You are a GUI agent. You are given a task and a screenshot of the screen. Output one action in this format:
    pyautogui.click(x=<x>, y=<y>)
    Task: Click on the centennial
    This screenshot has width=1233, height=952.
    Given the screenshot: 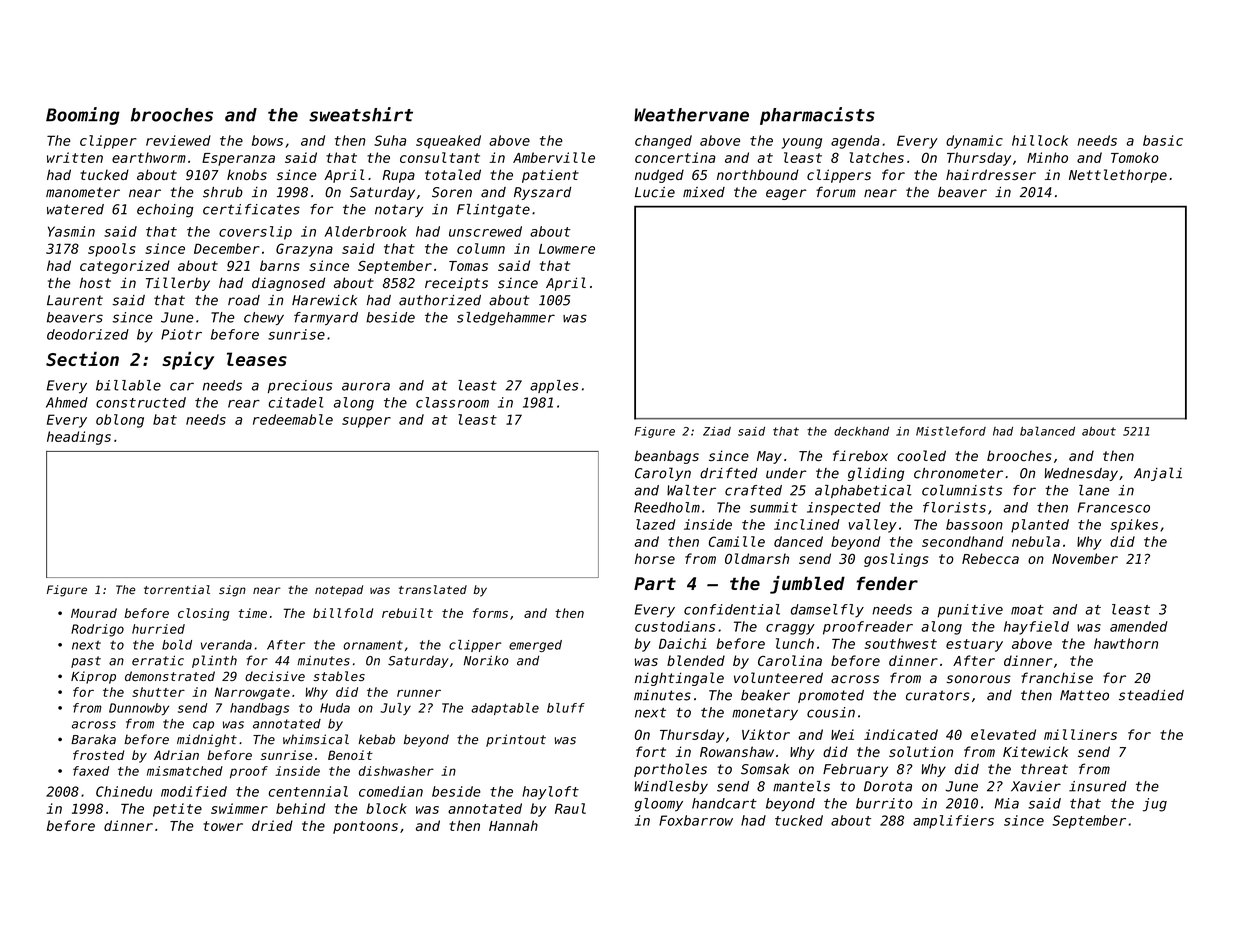 What is the action you would take?
    pyautogui.click(x=308, y=791)
